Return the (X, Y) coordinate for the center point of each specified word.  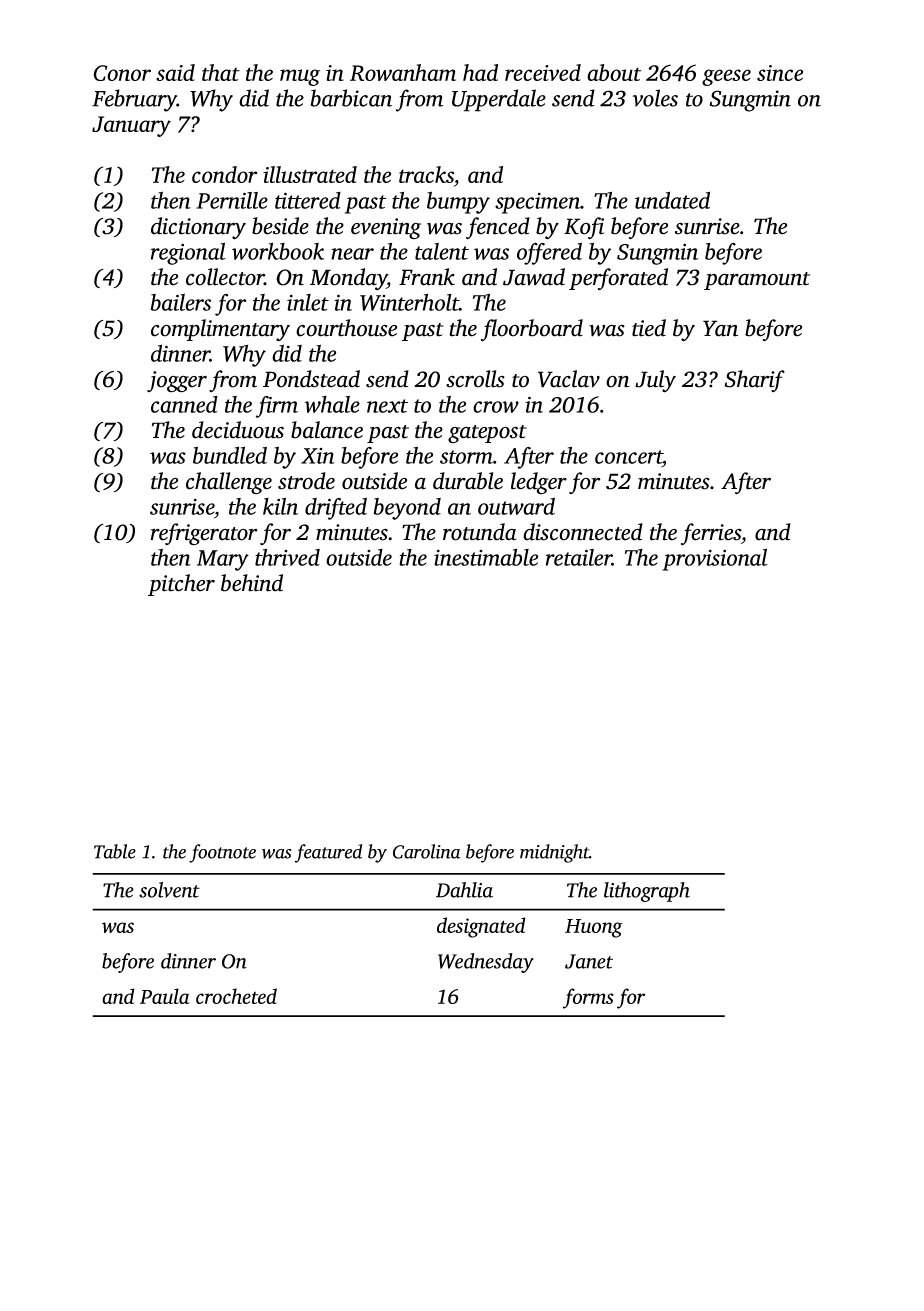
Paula (165, 996)
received (543, 72)
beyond (407, 509)
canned (184, 404)
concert (629, 457)
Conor (122, 73)
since (780, 73)
